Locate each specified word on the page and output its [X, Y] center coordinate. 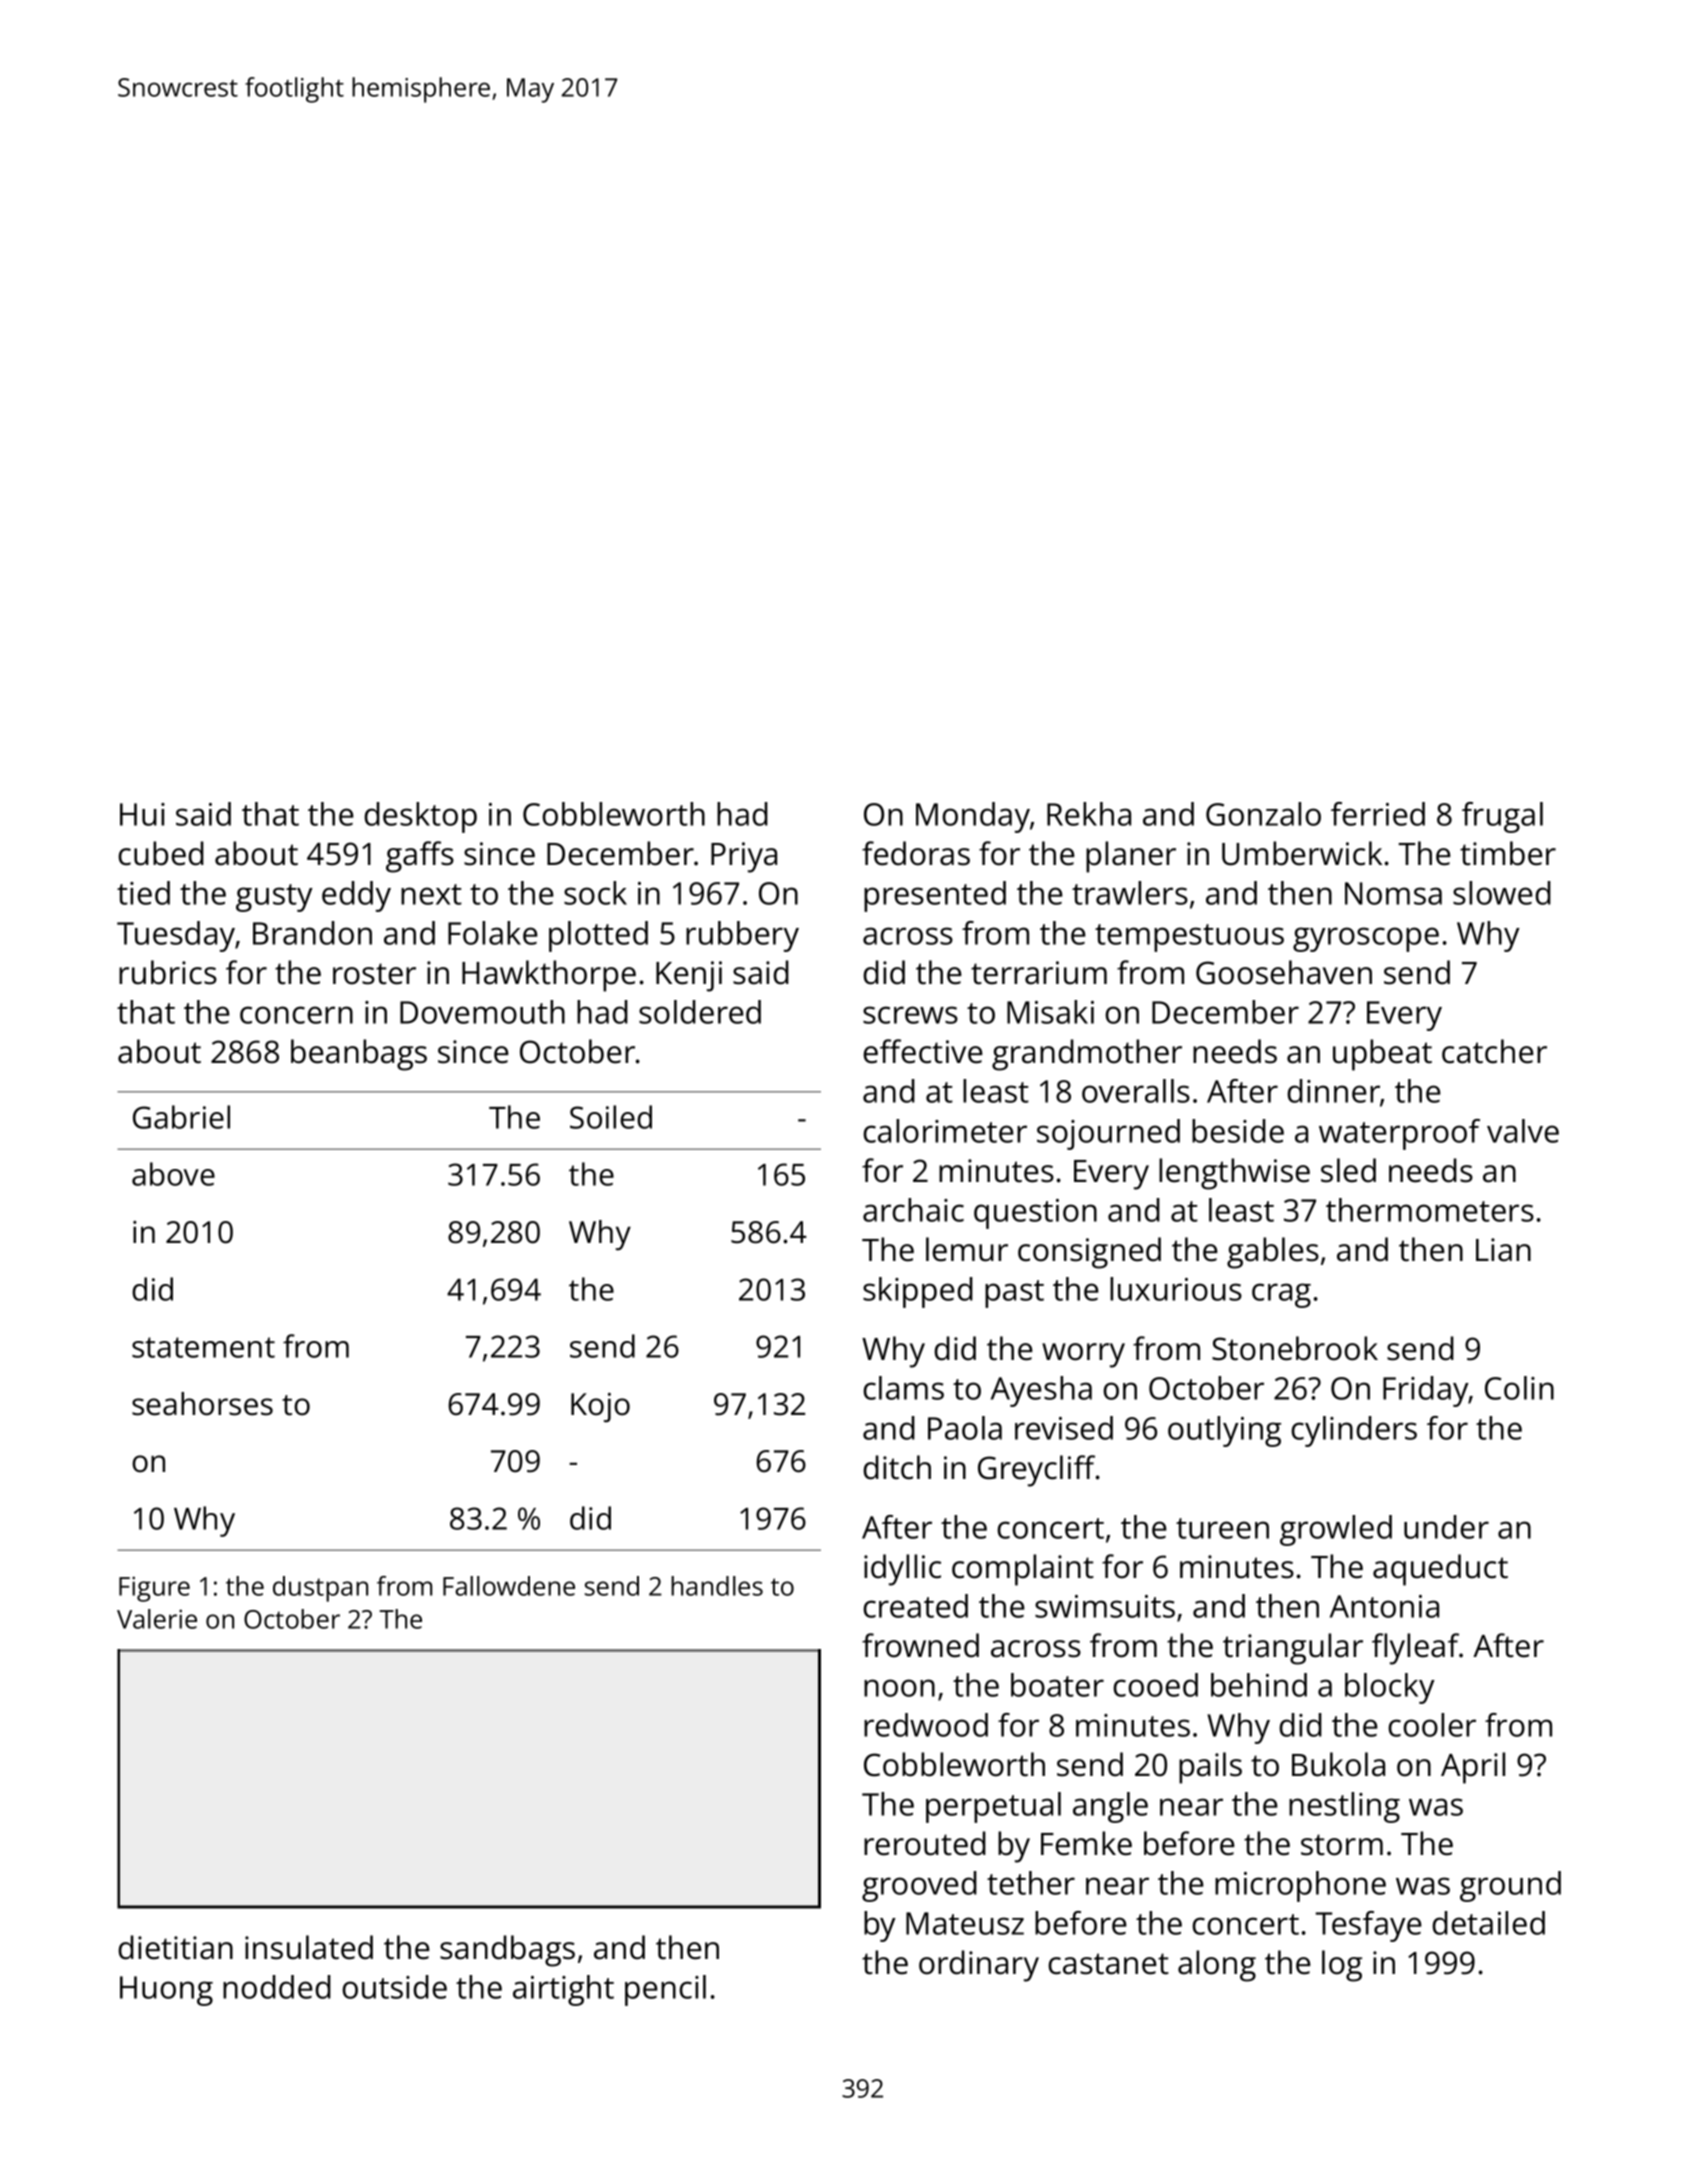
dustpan [320, 1589]
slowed [1502, 893]
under [1446, 1527]
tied [143, 893]
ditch [897, 1467]
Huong [166, 1991]
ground [1510, 1886]
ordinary [979, 1966]
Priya [744, 857]
